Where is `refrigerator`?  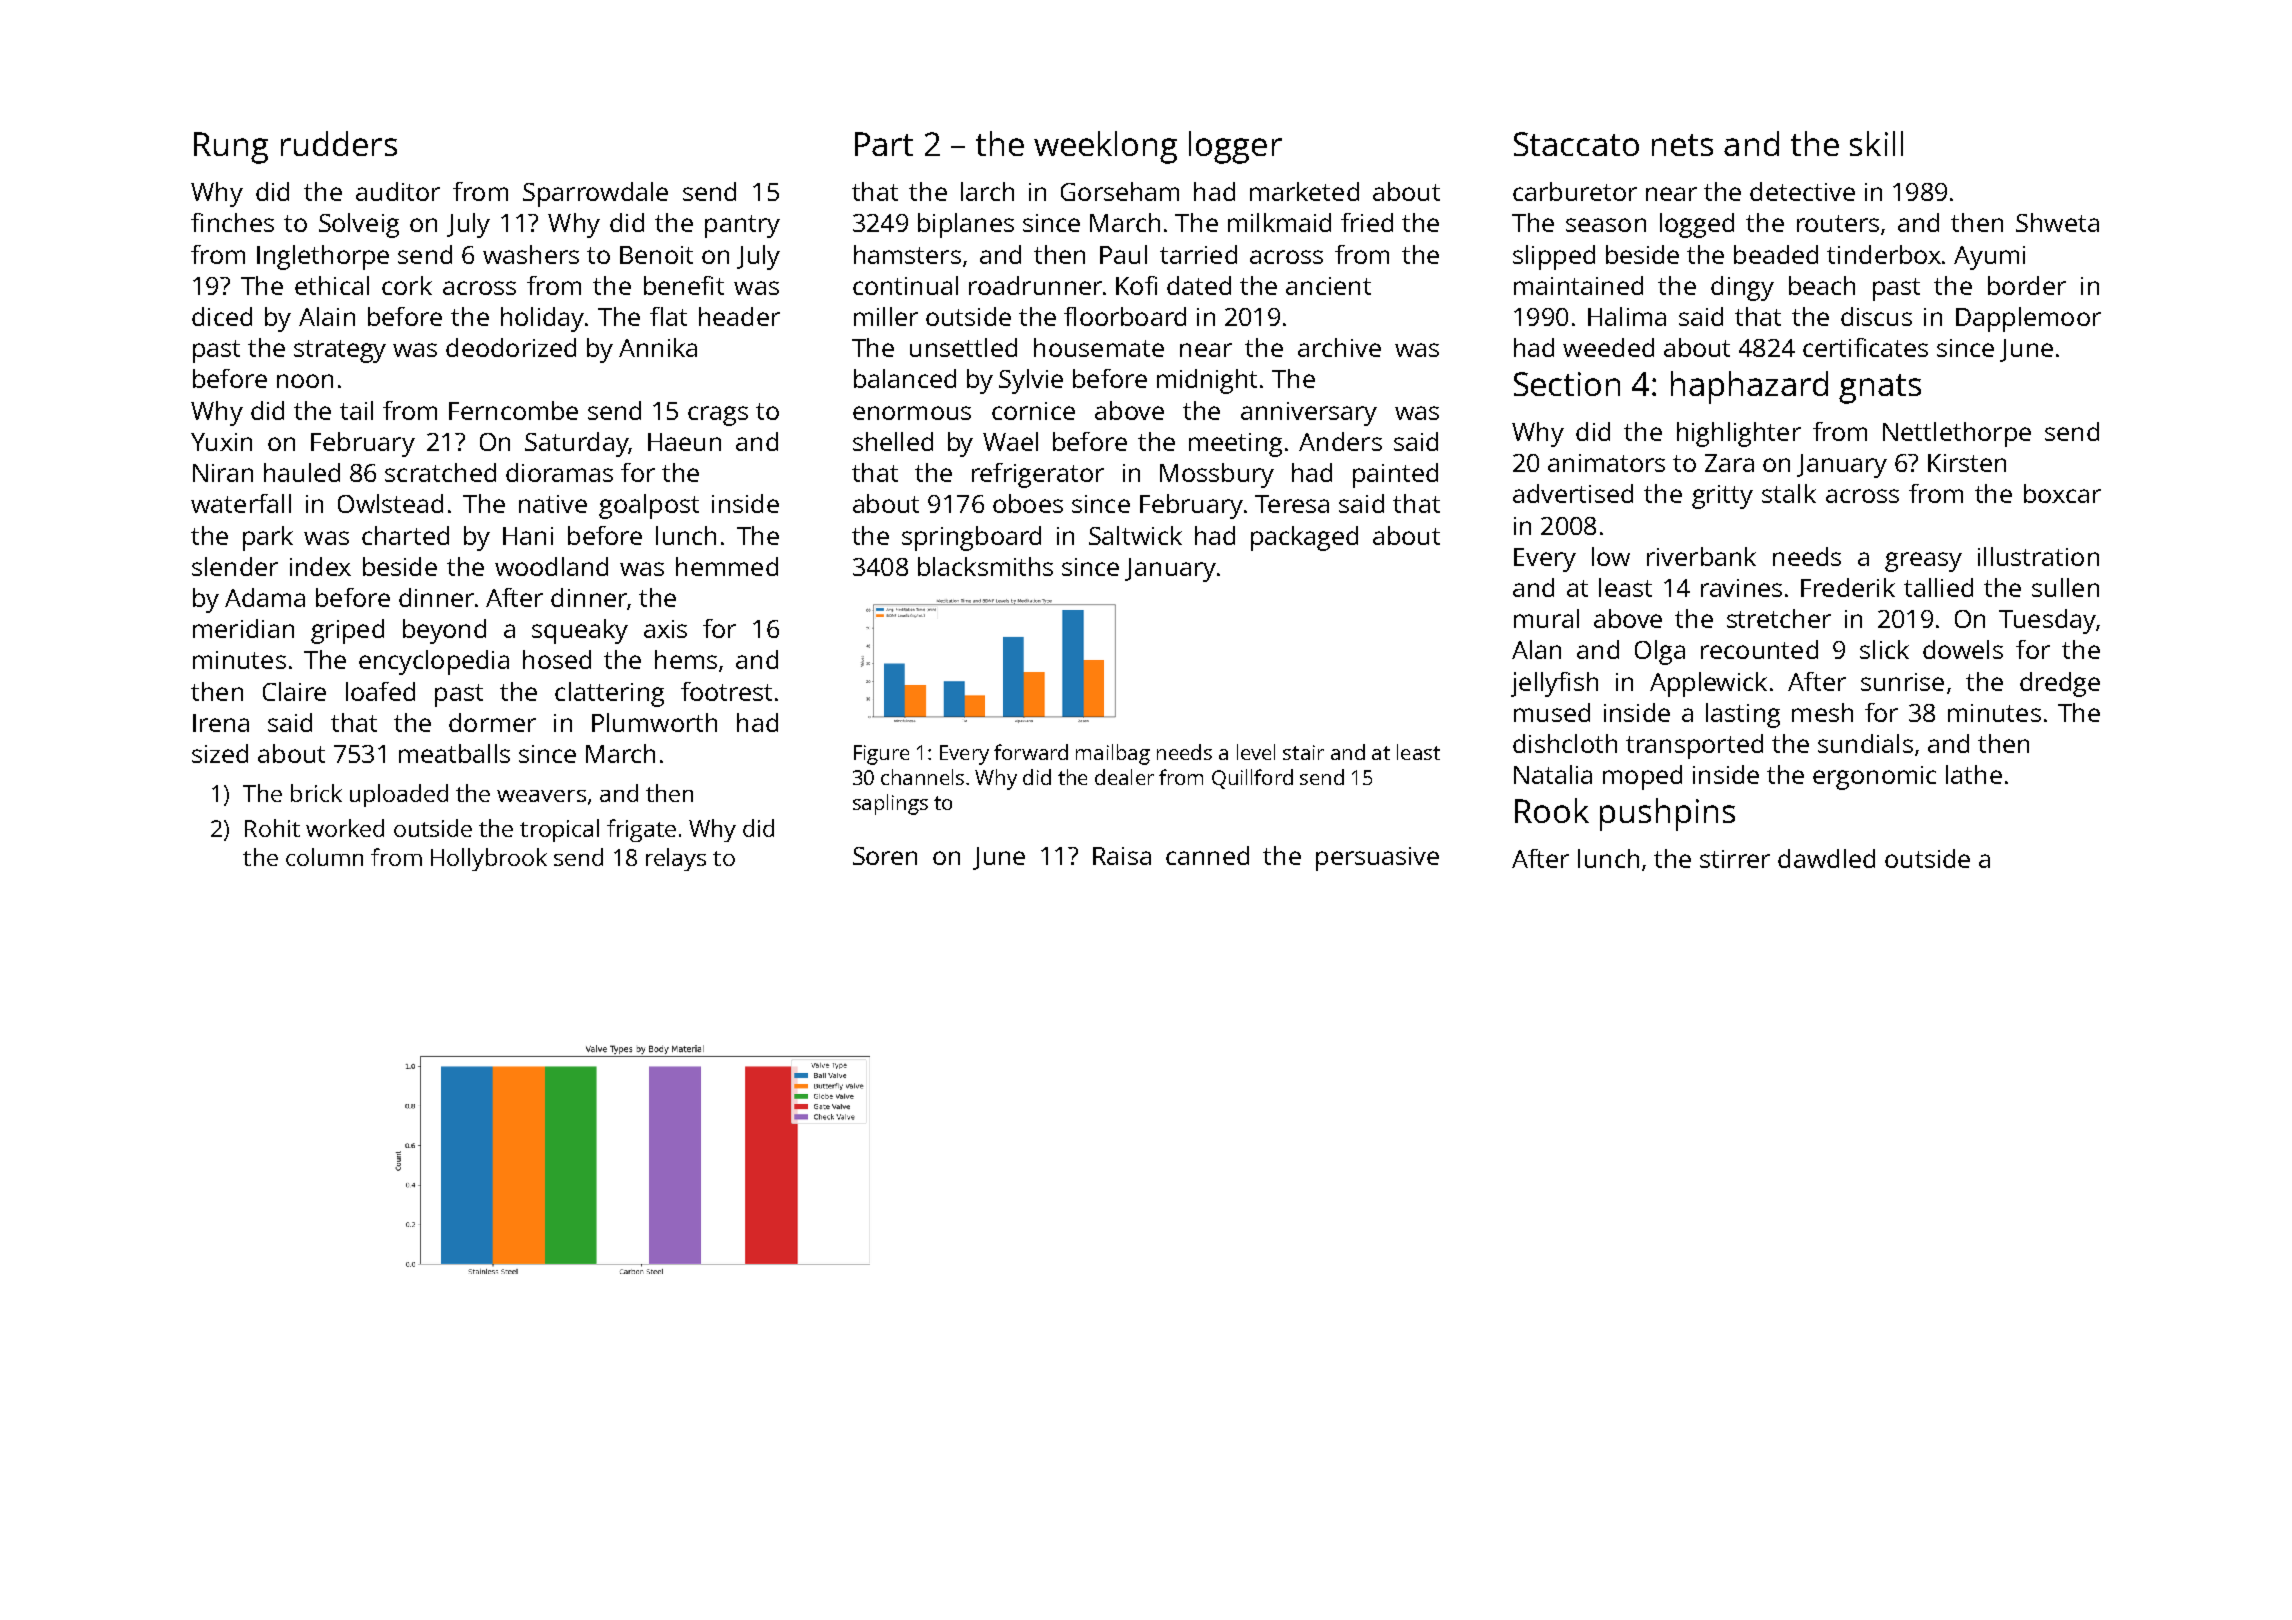
refrigerator is located at coordinates (1038, 475).
